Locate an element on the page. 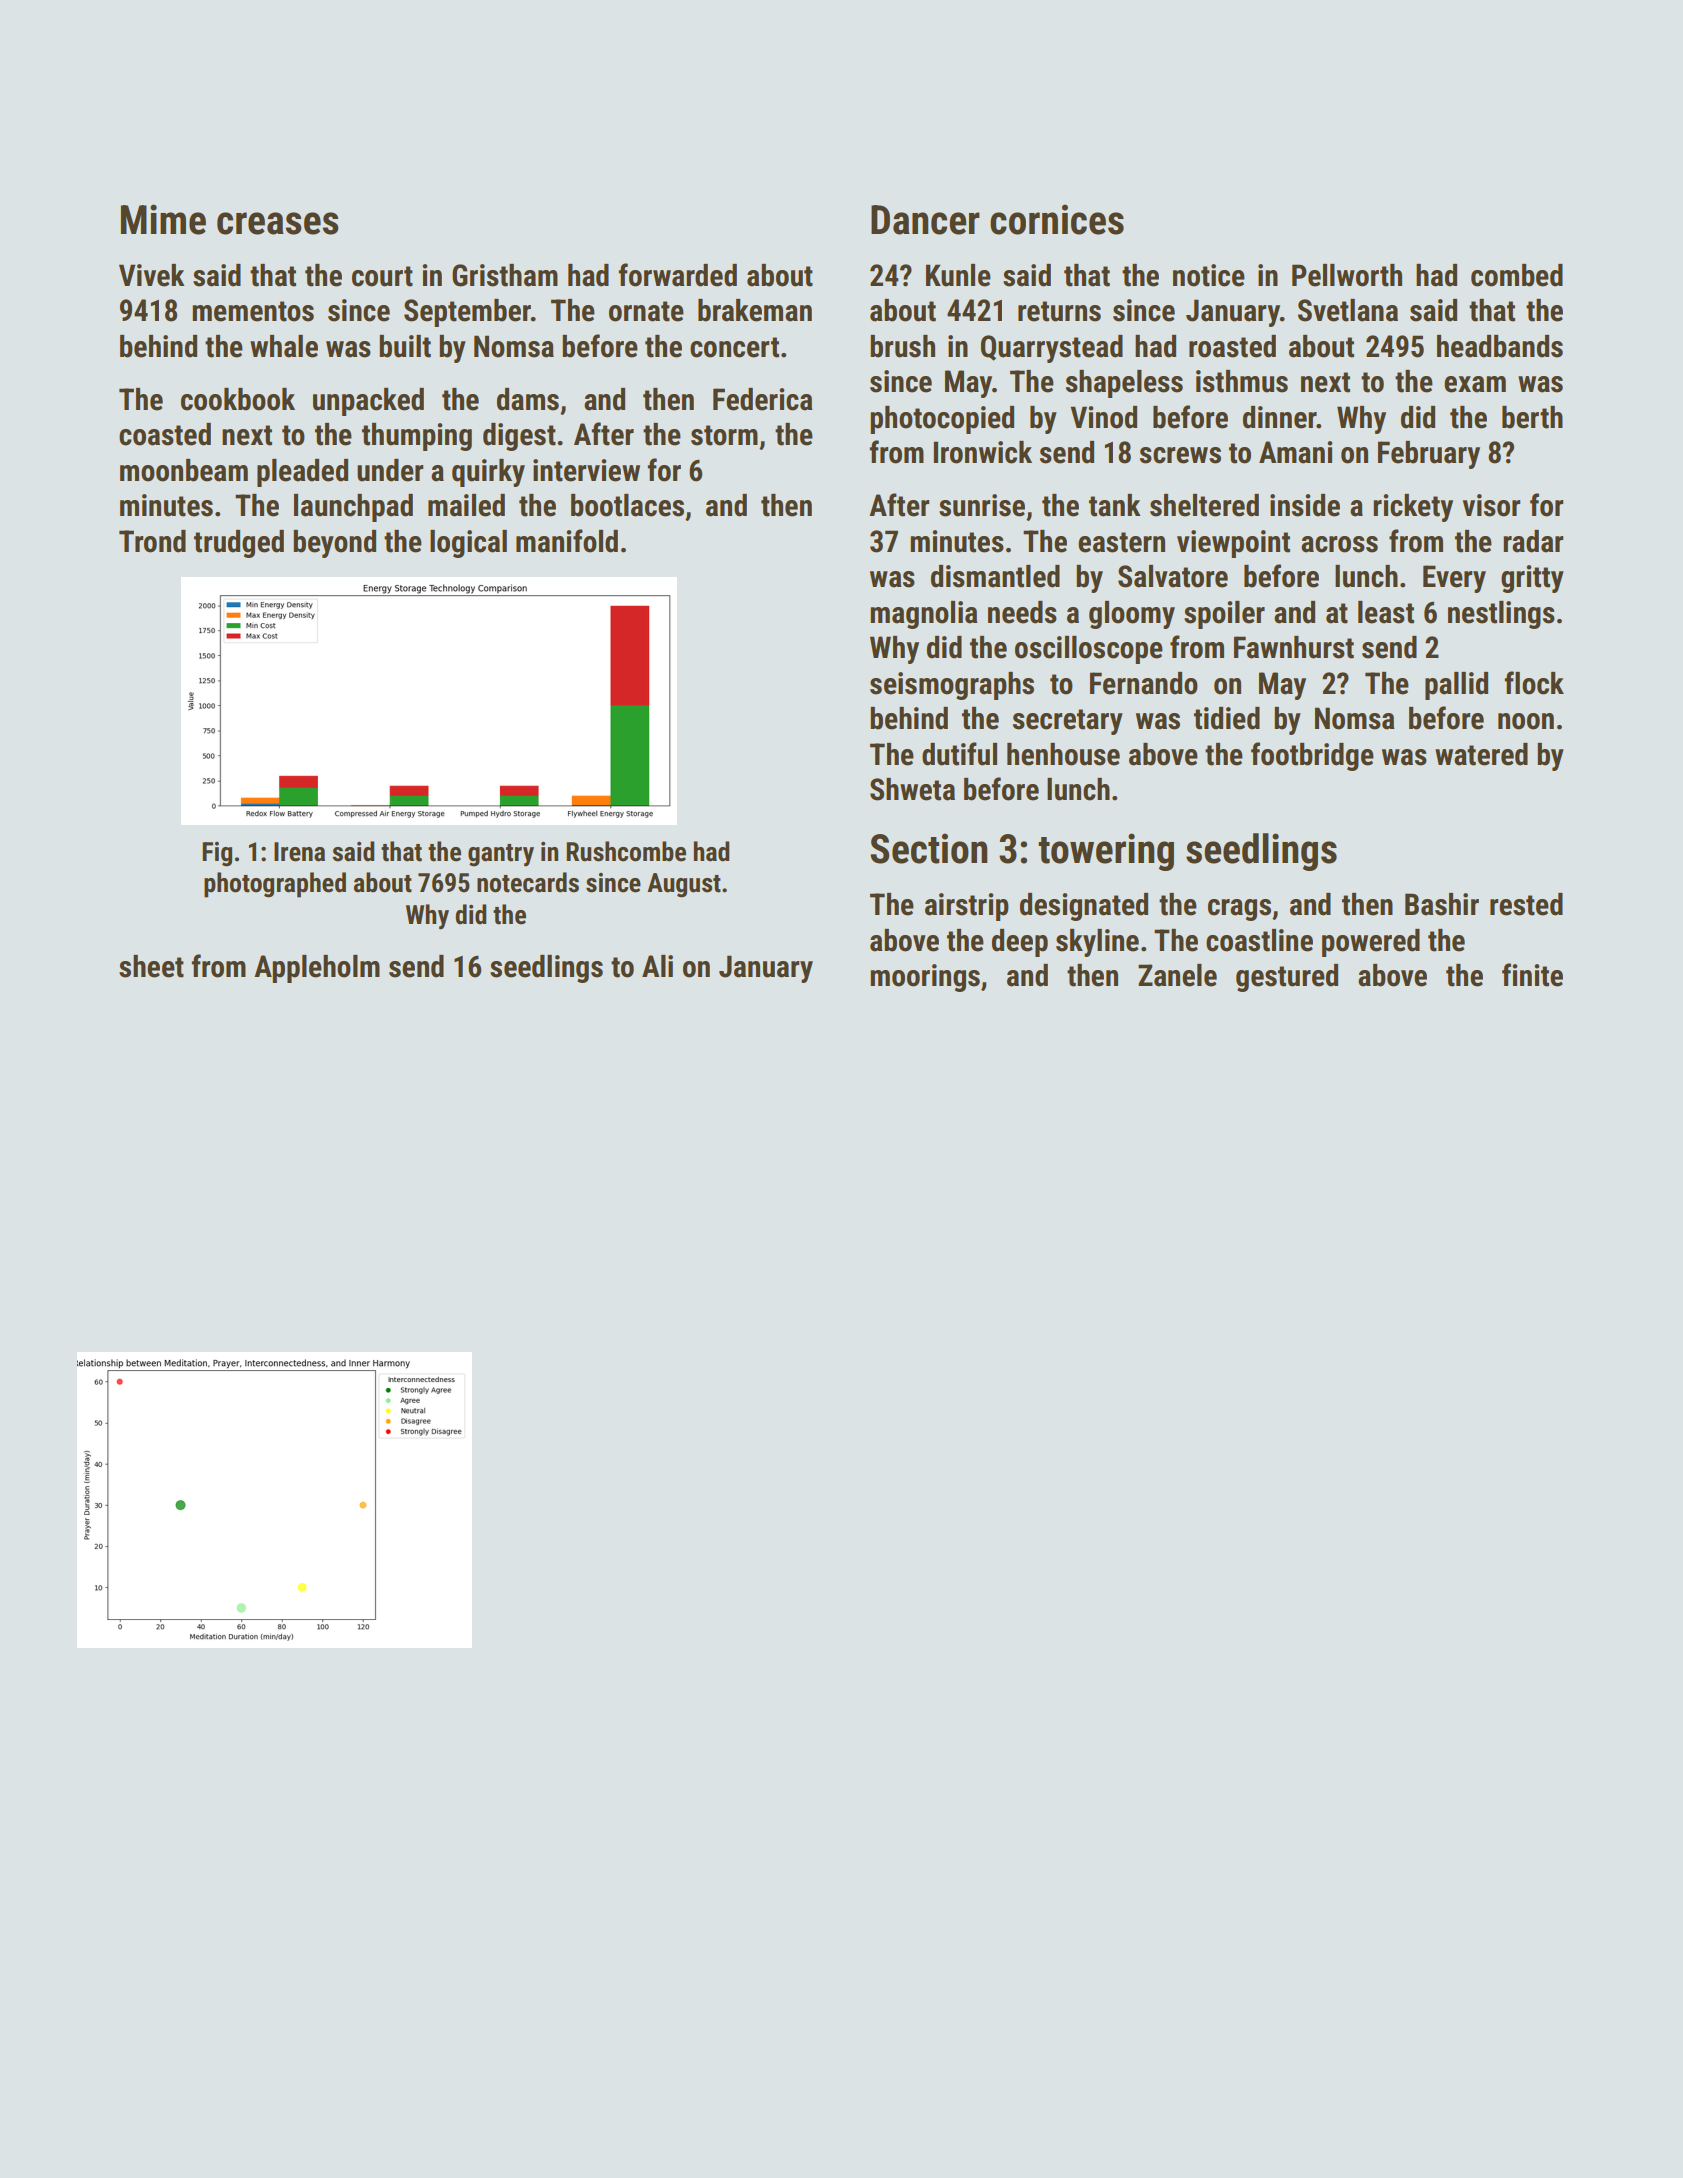 Image resolution: width=1683 pixels, height=2178 pixels. Every is located at coordinates (1454, 579).
